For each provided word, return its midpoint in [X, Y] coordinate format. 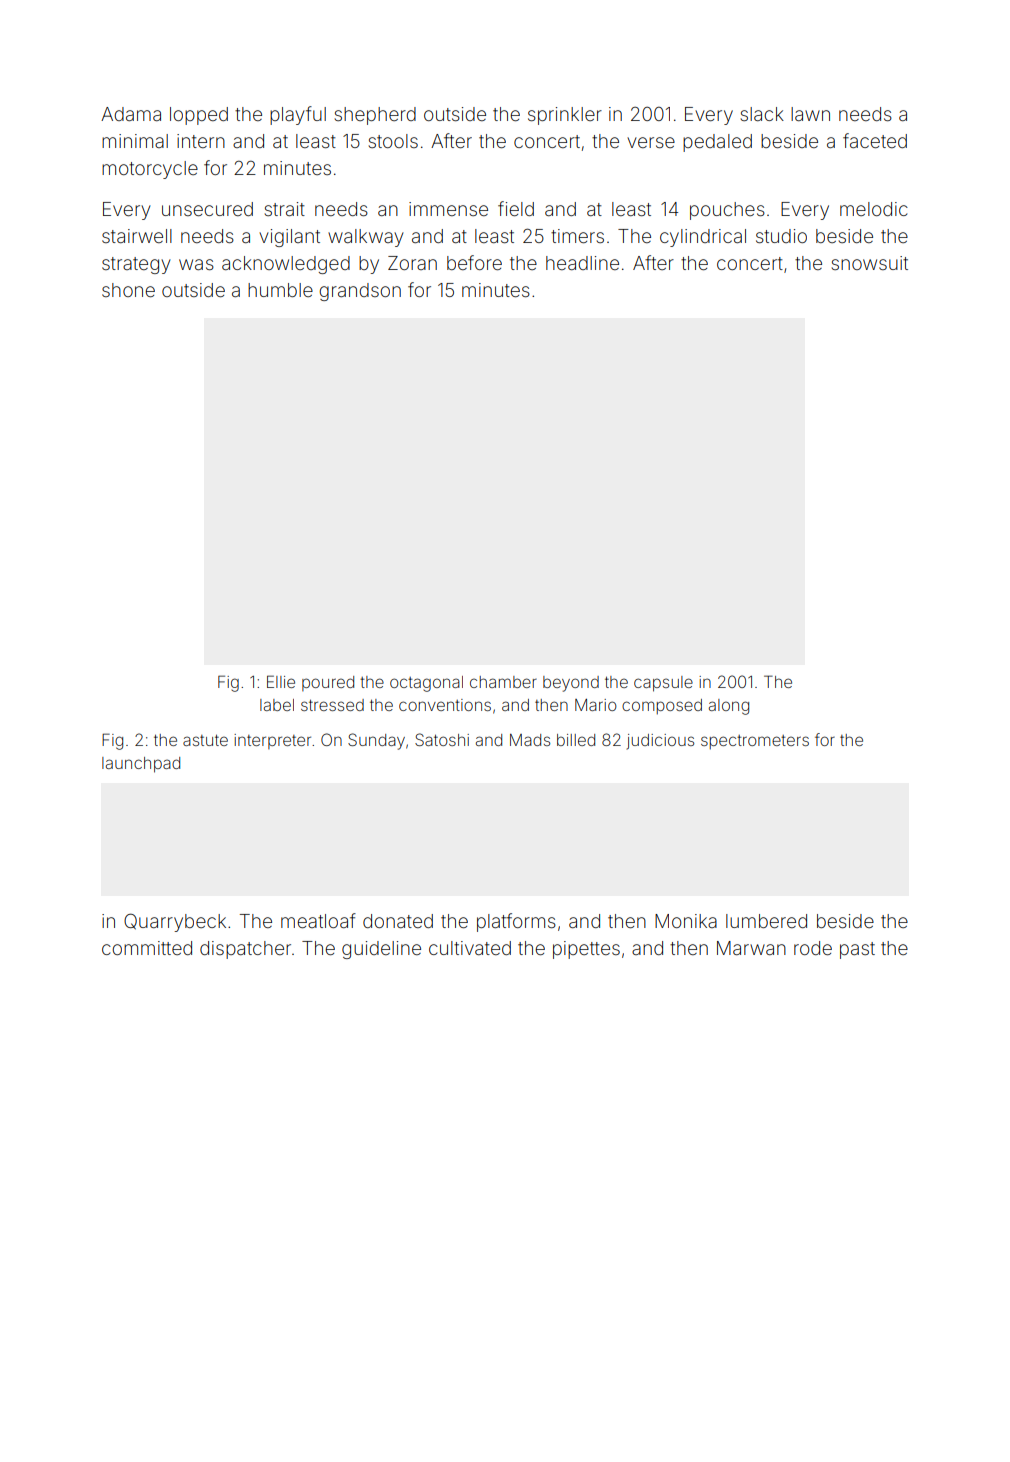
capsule [663, 684]
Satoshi [442, 739]
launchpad [141, 765]
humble [280, 290]
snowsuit [870, 263]
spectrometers [755, 742]
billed [576, 740]
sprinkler [565, 116]
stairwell [137, 236]
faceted [875, 140]
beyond [571, 684]
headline [582, 263]
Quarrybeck [175, 922]
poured [328, 683]
